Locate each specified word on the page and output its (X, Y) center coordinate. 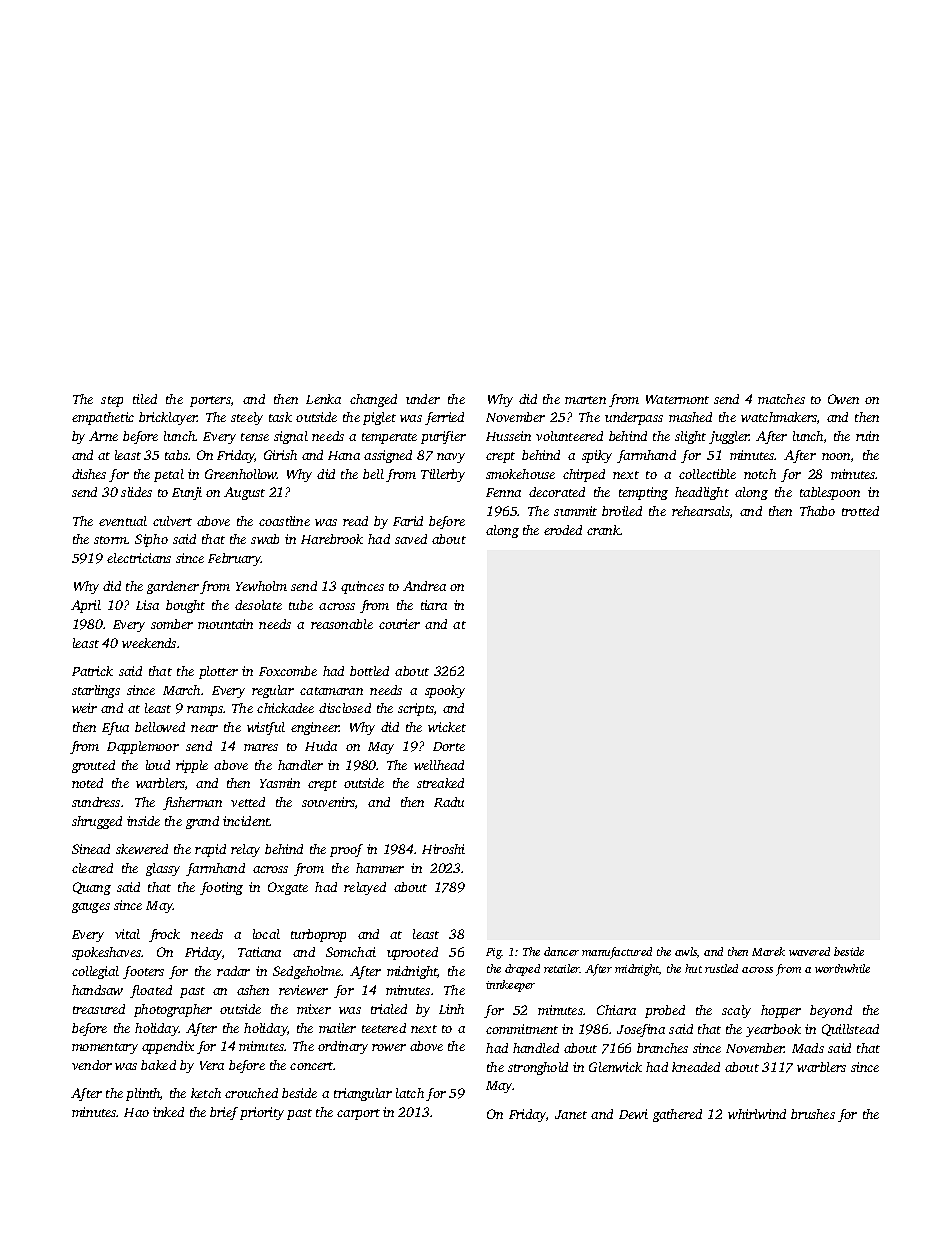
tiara (434, 605)
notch (760, 474)
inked (168, 1112)
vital (127, 934)
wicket (447, 727)
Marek (768, 951)
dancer (561, 951)
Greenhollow (241, 474)
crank (603, 530)
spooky (445, 691)
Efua (115, 728)
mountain (225, 624)
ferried (444, 418)
